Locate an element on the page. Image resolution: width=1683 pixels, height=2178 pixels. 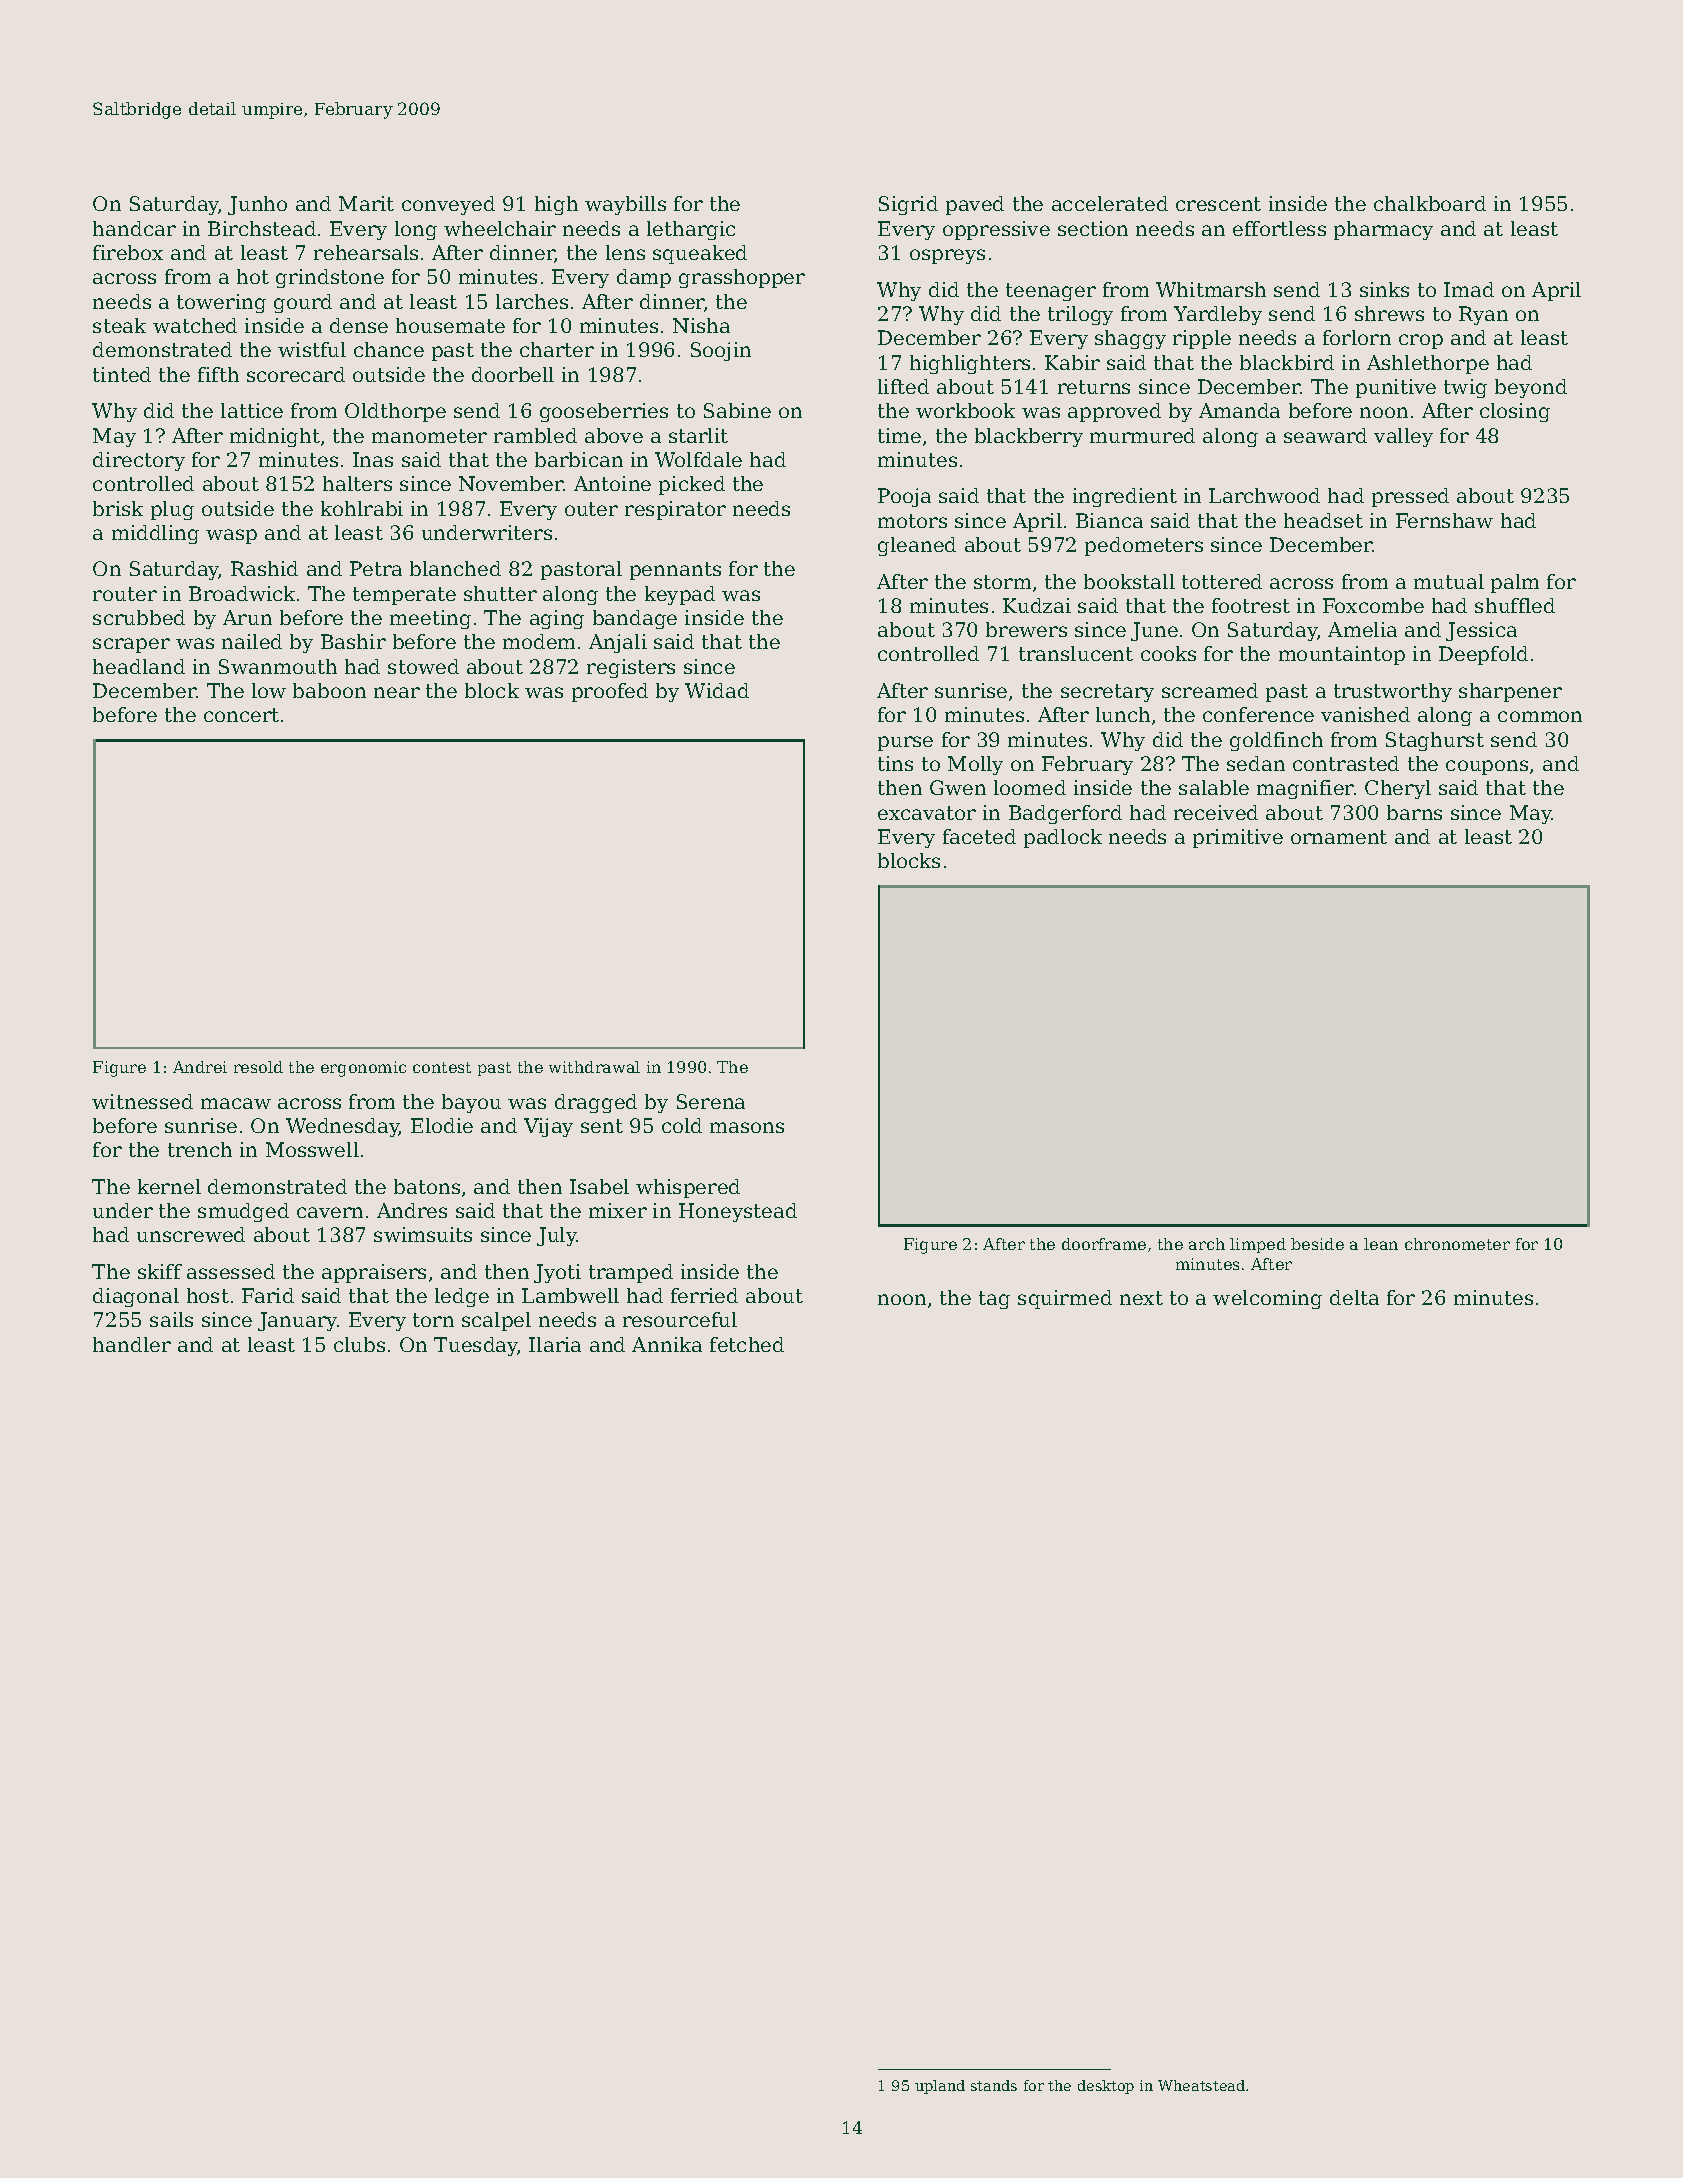
welcoming is located at coordinates (1267, 1299).
